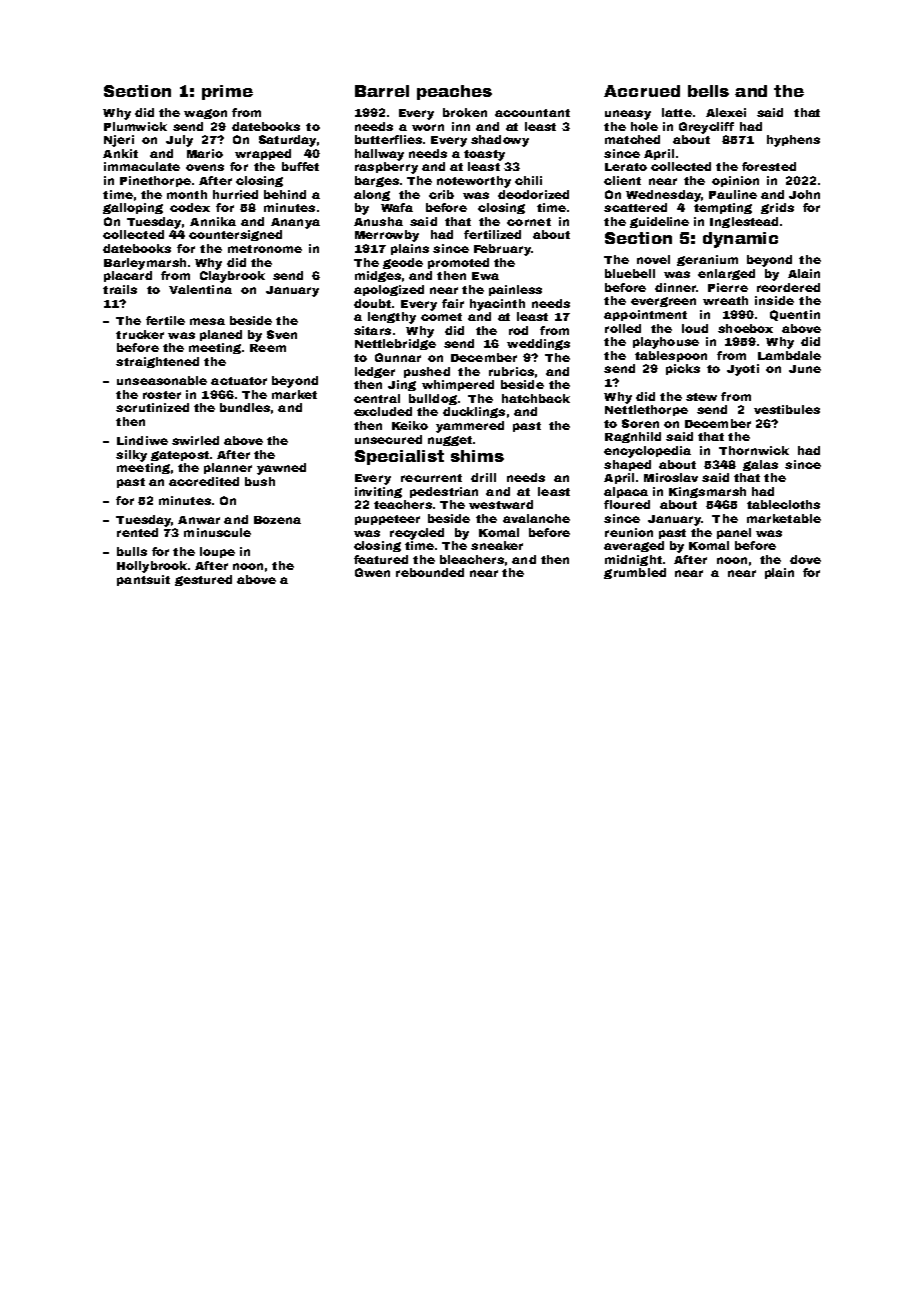 The width and height of the page is (924, 1308). What do you see at coordinates (143, 580) in the page?
I see `pantsuit` at bounding box center [143, 580].
